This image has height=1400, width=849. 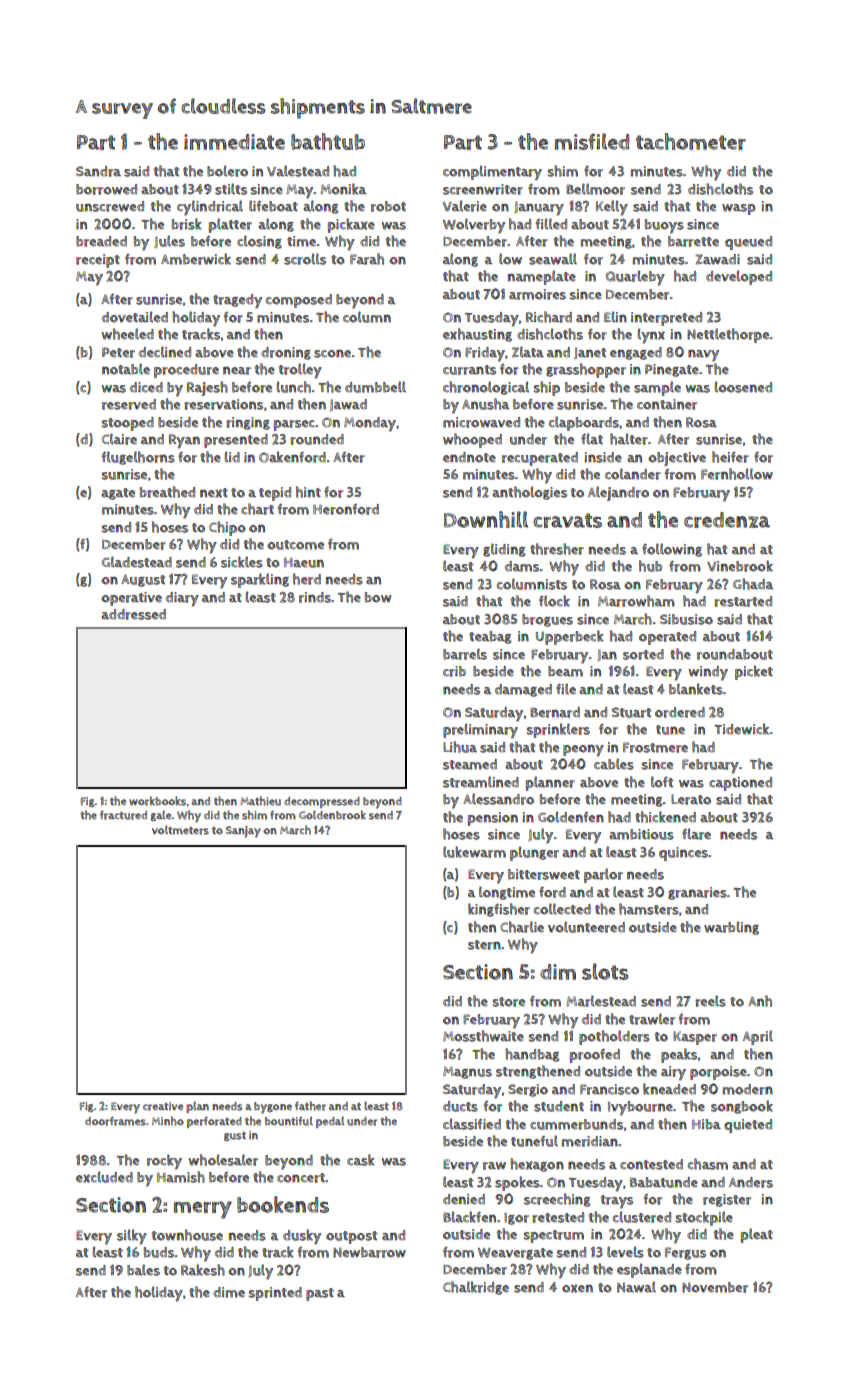 What do you see at coordinates (476, 1288) in the image?
I see `Chalkridge` at bounding box center [476, 1288].
